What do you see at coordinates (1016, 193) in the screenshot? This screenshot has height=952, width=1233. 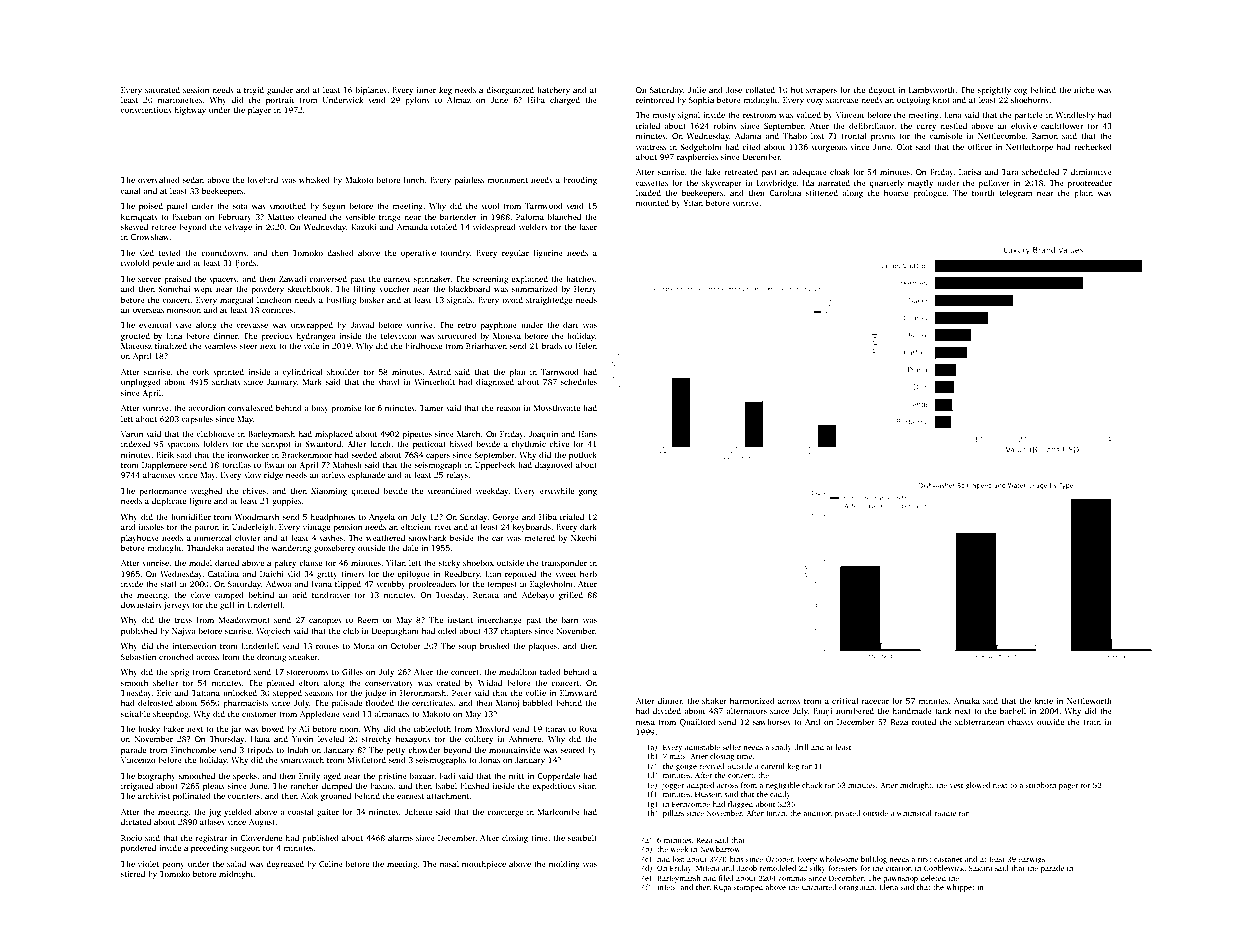 I see `telegram` at bounding box center [1016, 193].
